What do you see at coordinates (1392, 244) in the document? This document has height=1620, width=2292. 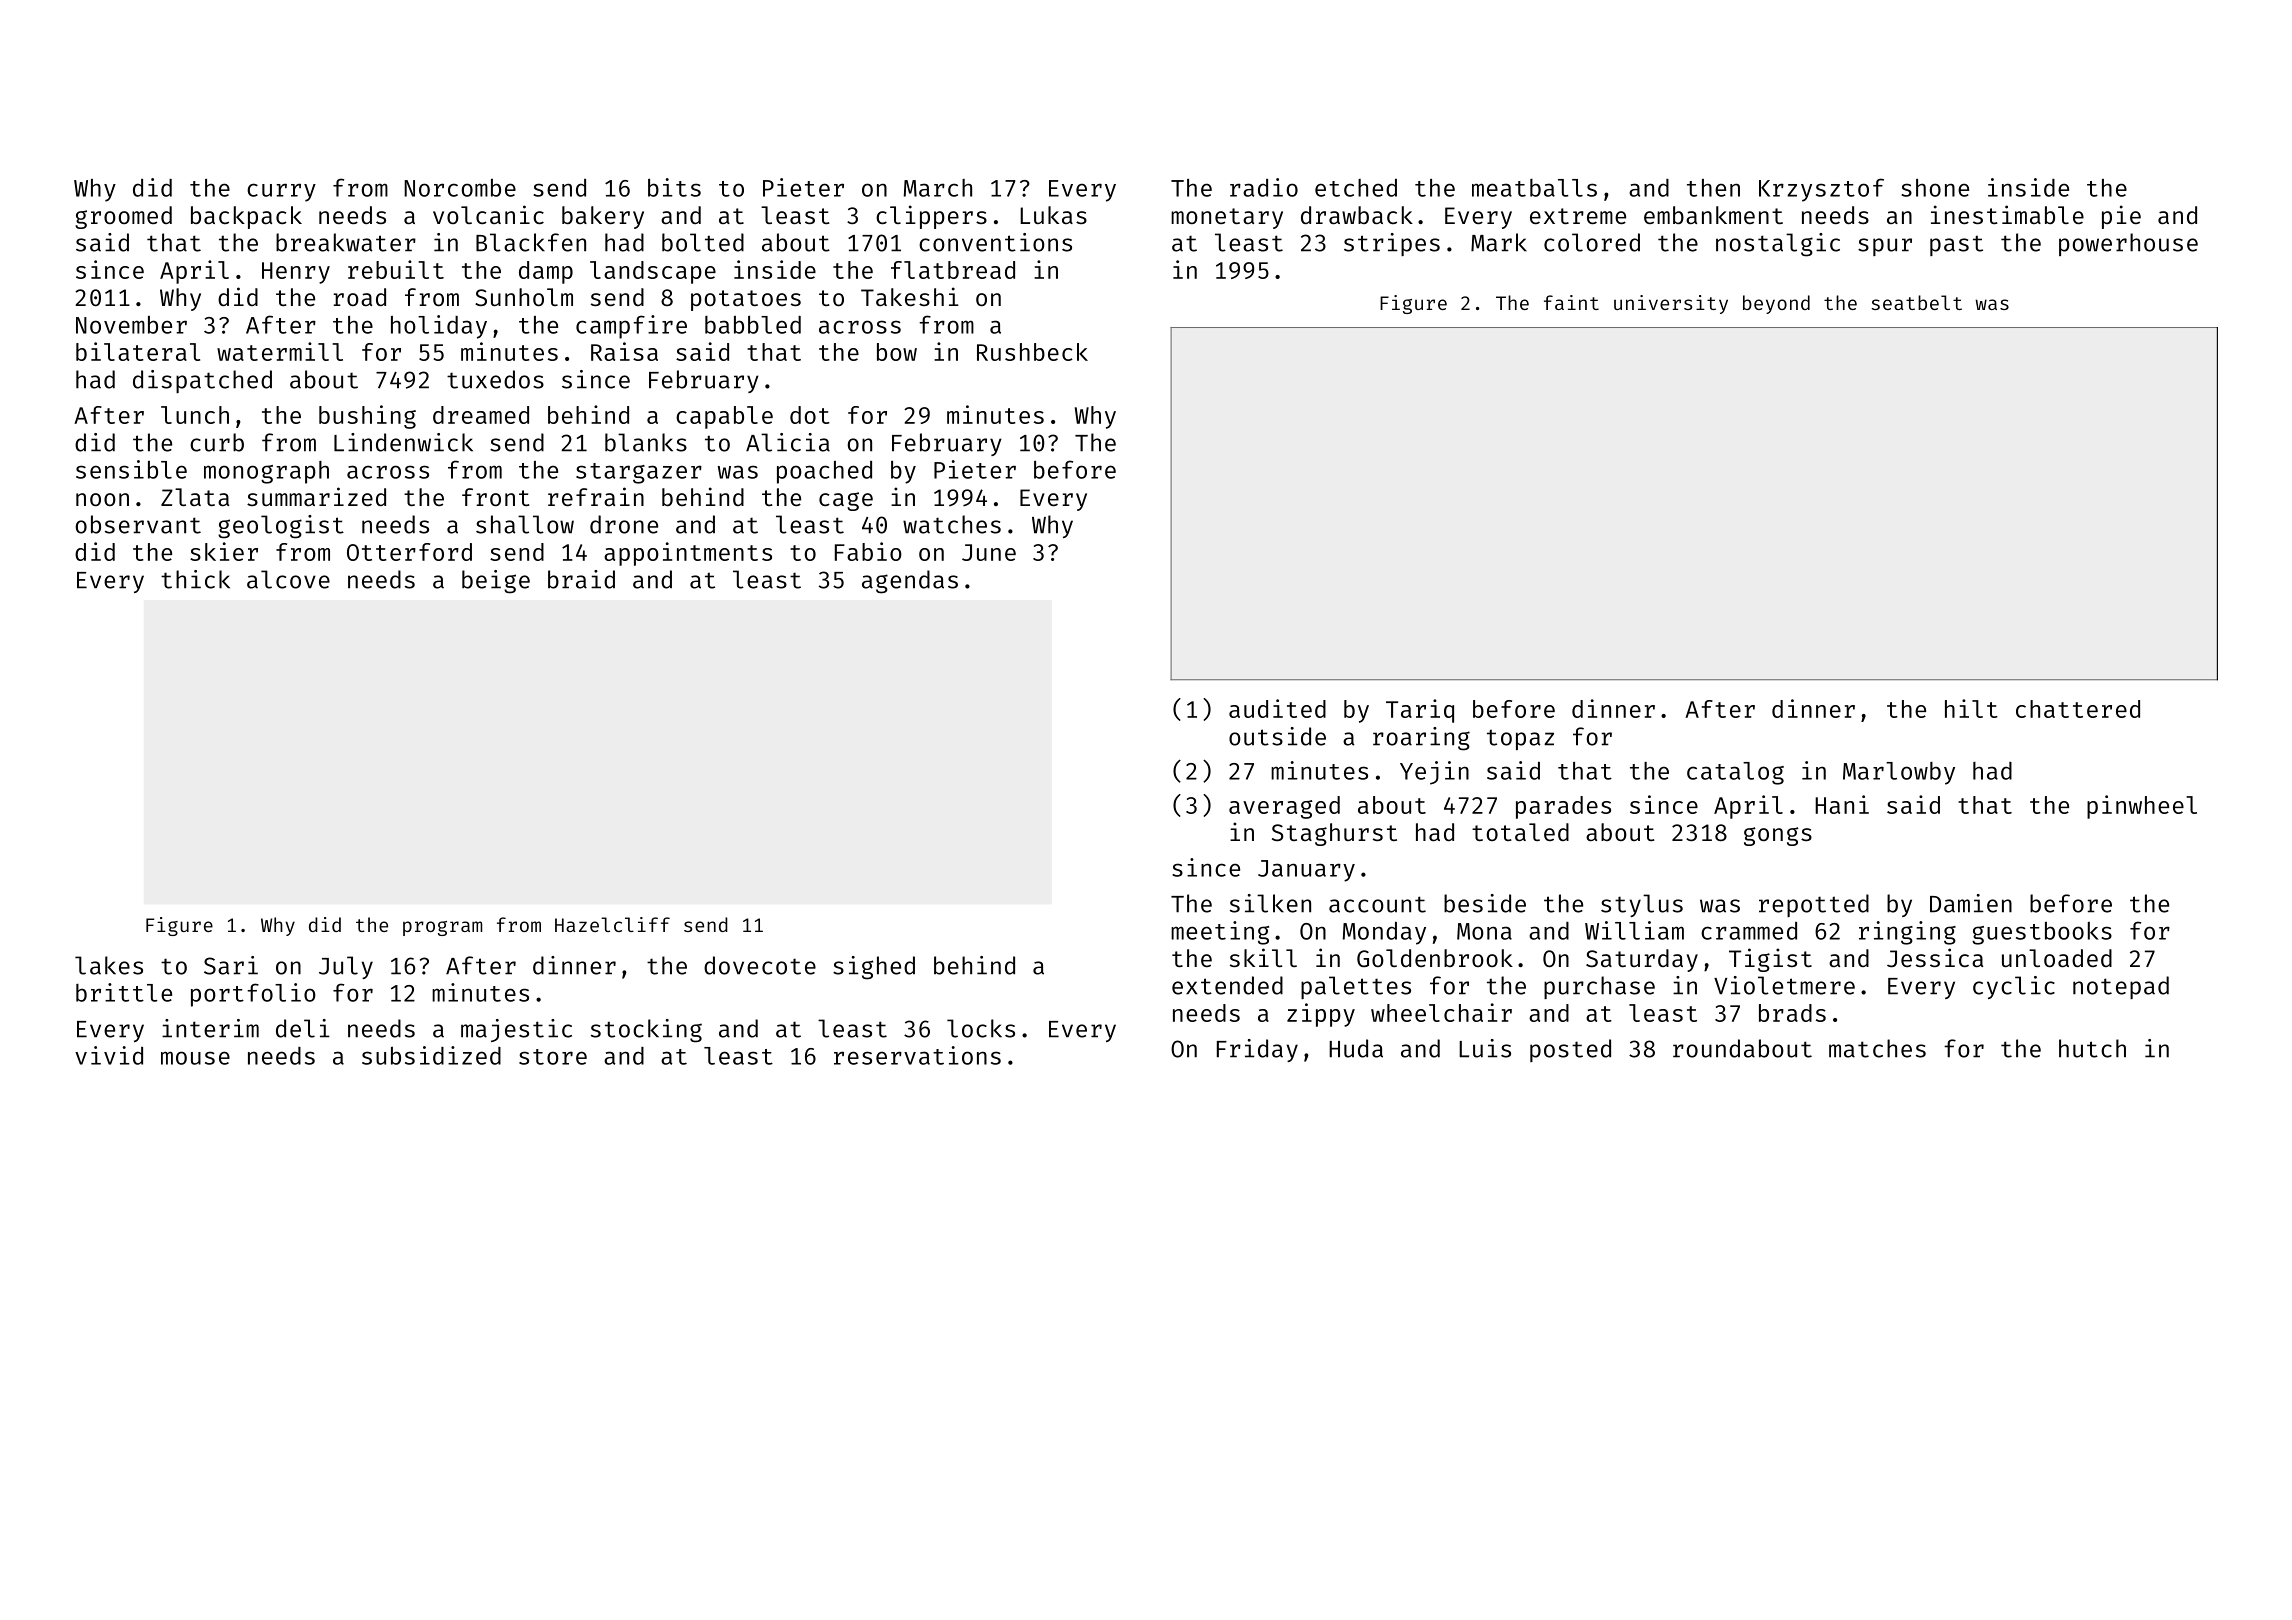 I see `stripes` at bounding box center [1392, 244].
